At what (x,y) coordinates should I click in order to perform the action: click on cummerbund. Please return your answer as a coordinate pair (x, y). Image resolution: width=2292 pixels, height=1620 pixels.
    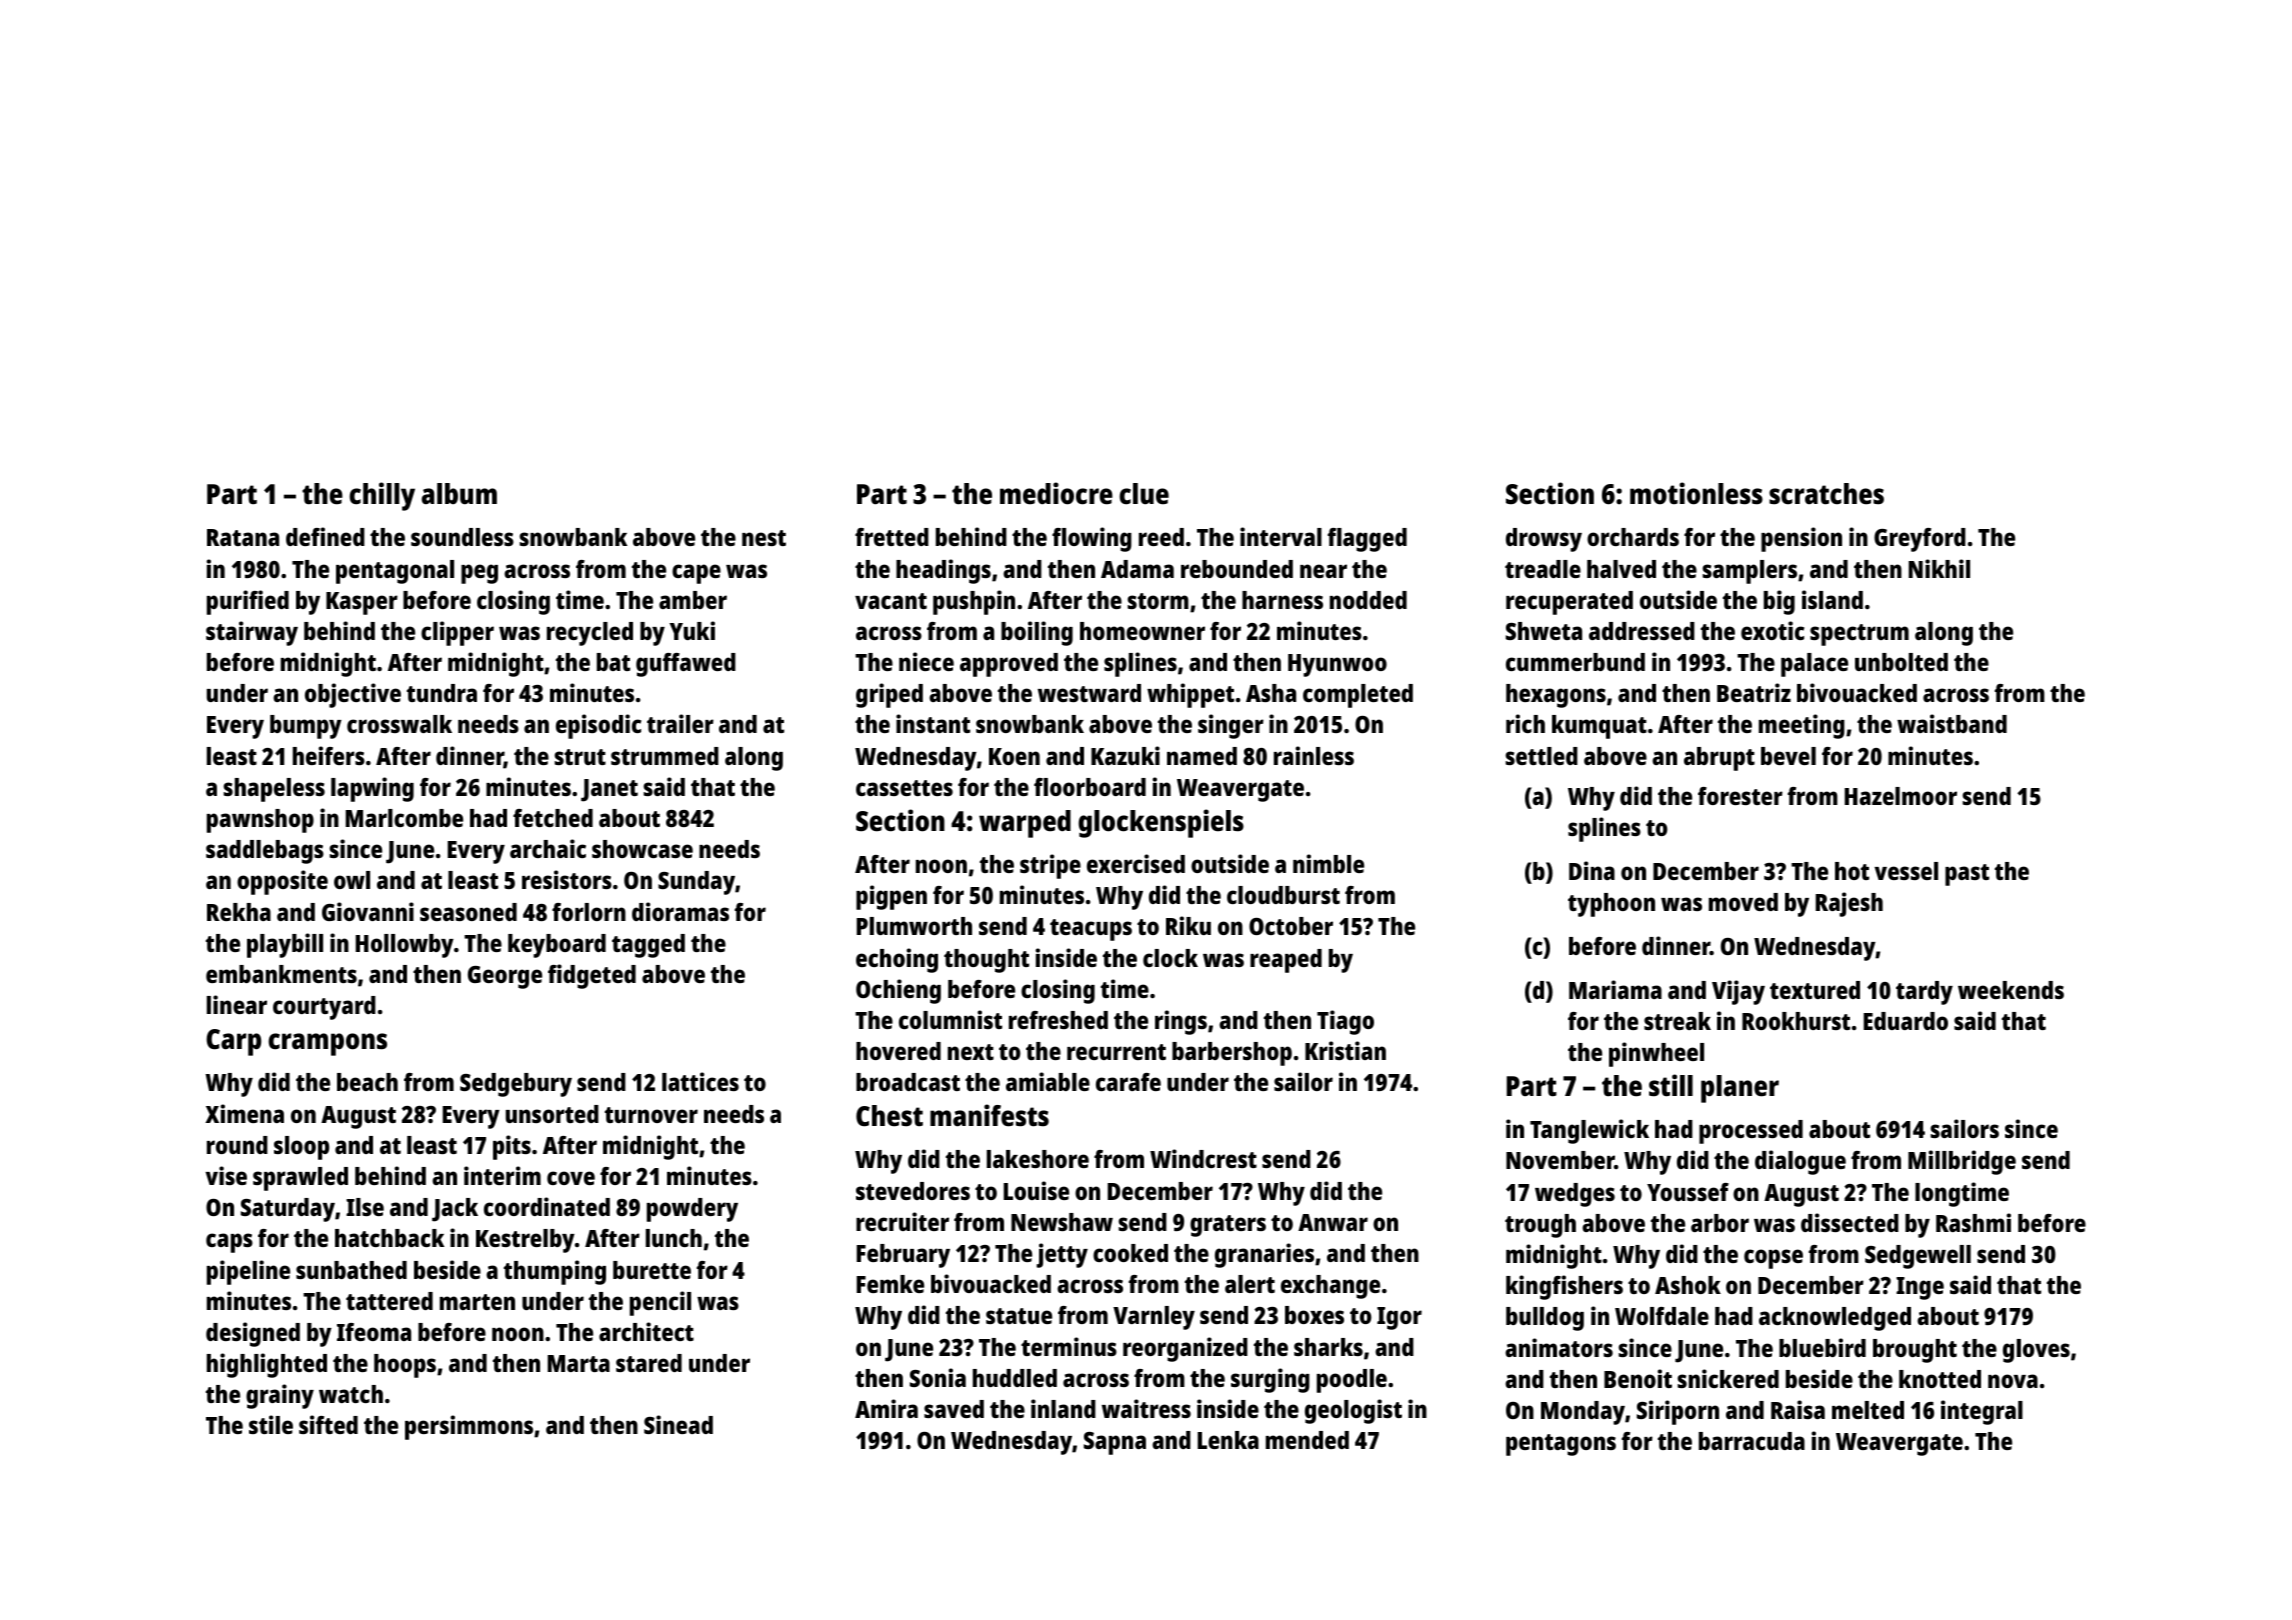
    Looking at the image, I should click on (1575, 662).
